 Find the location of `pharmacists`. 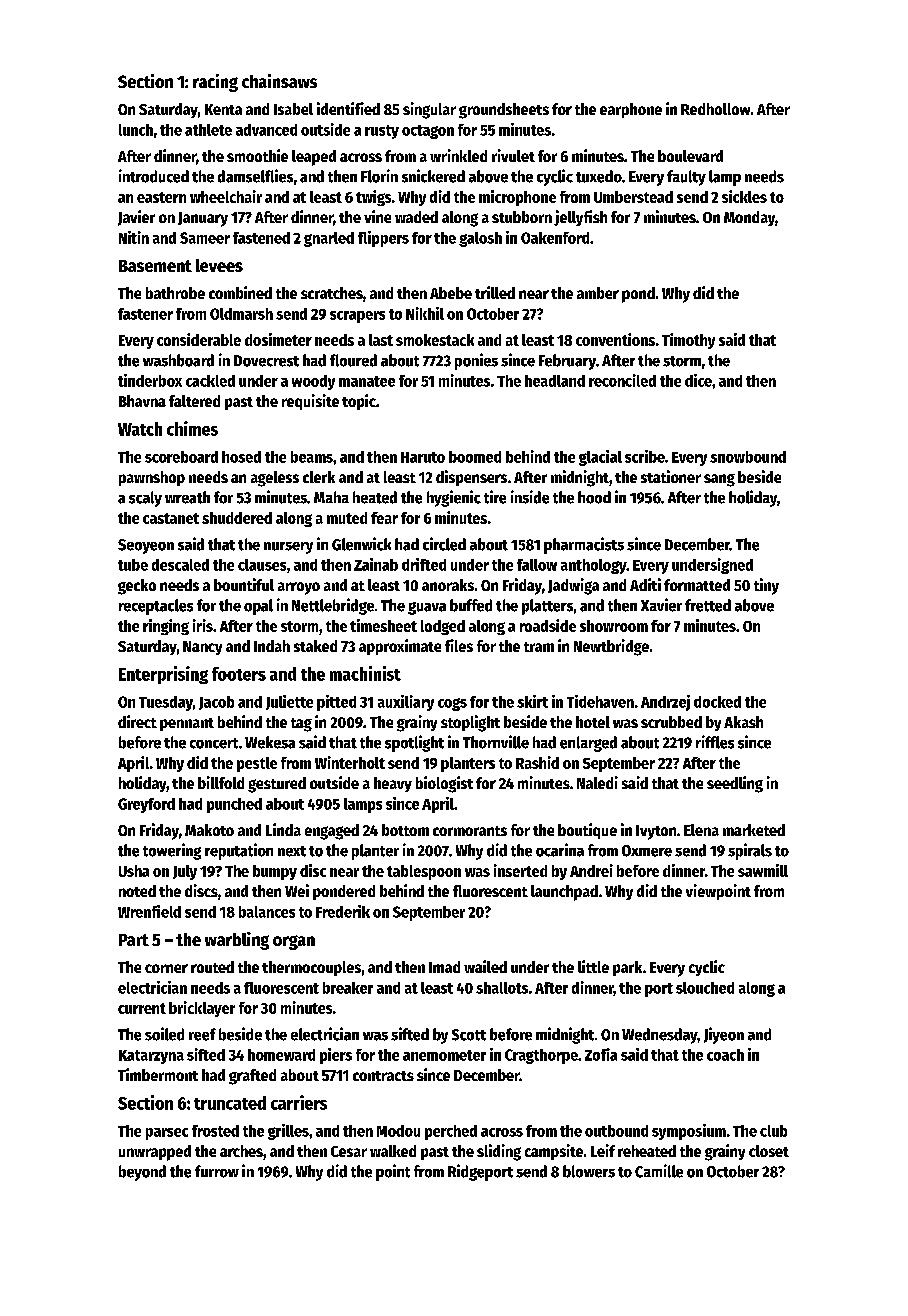

pharmacists is located at coordinates (584, 545).
